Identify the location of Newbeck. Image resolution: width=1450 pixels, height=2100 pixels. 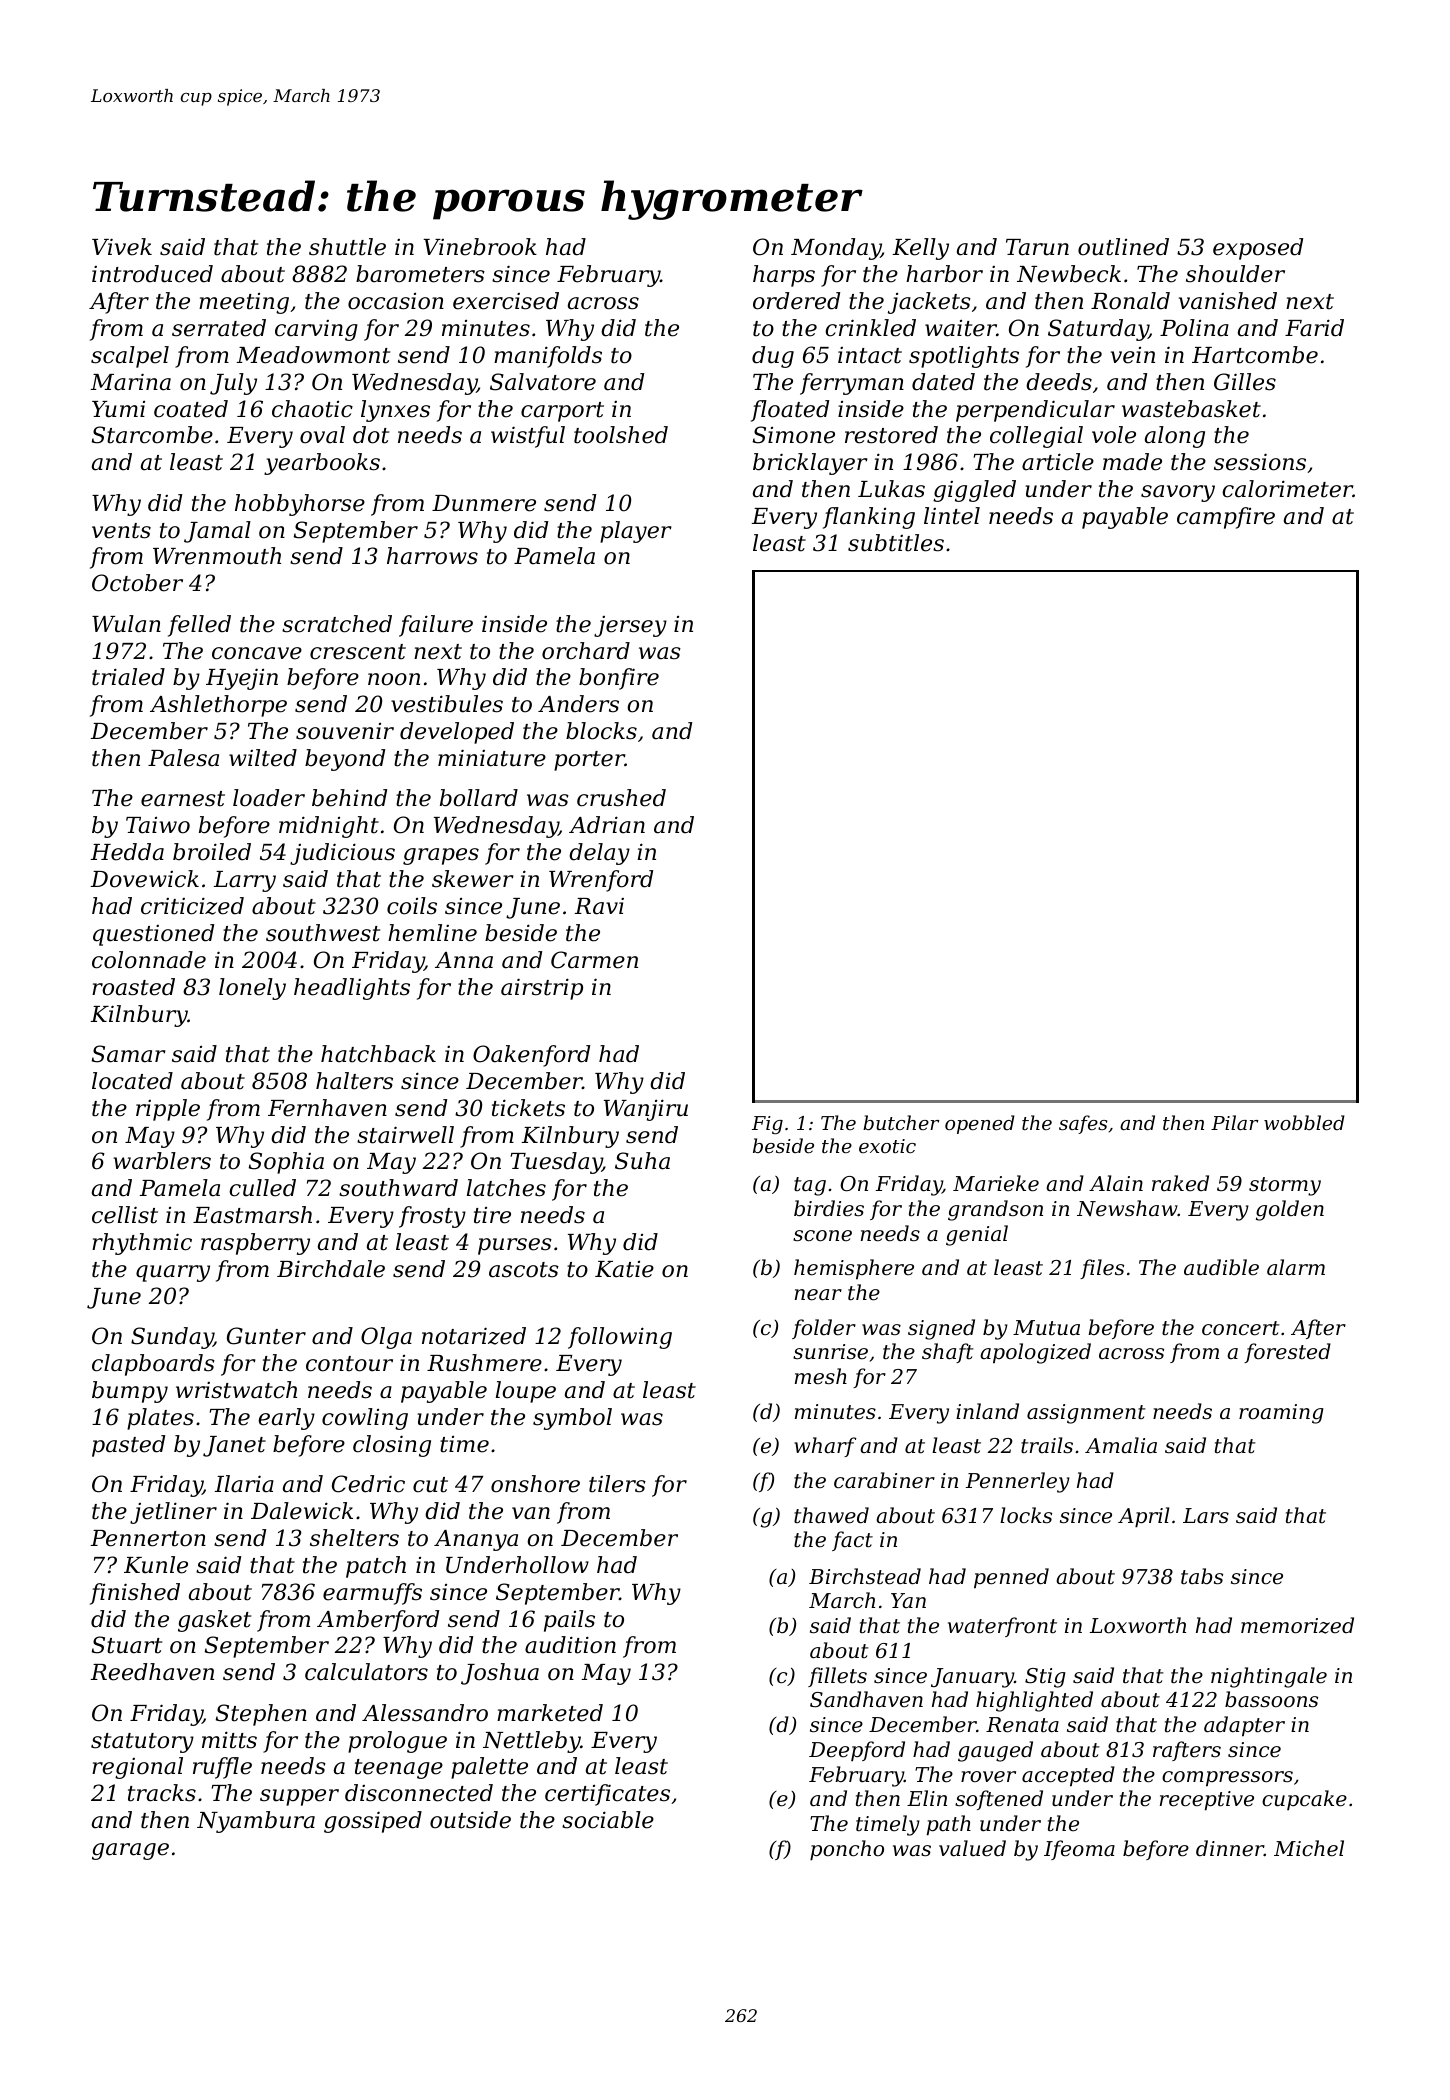
(1069, 274).
